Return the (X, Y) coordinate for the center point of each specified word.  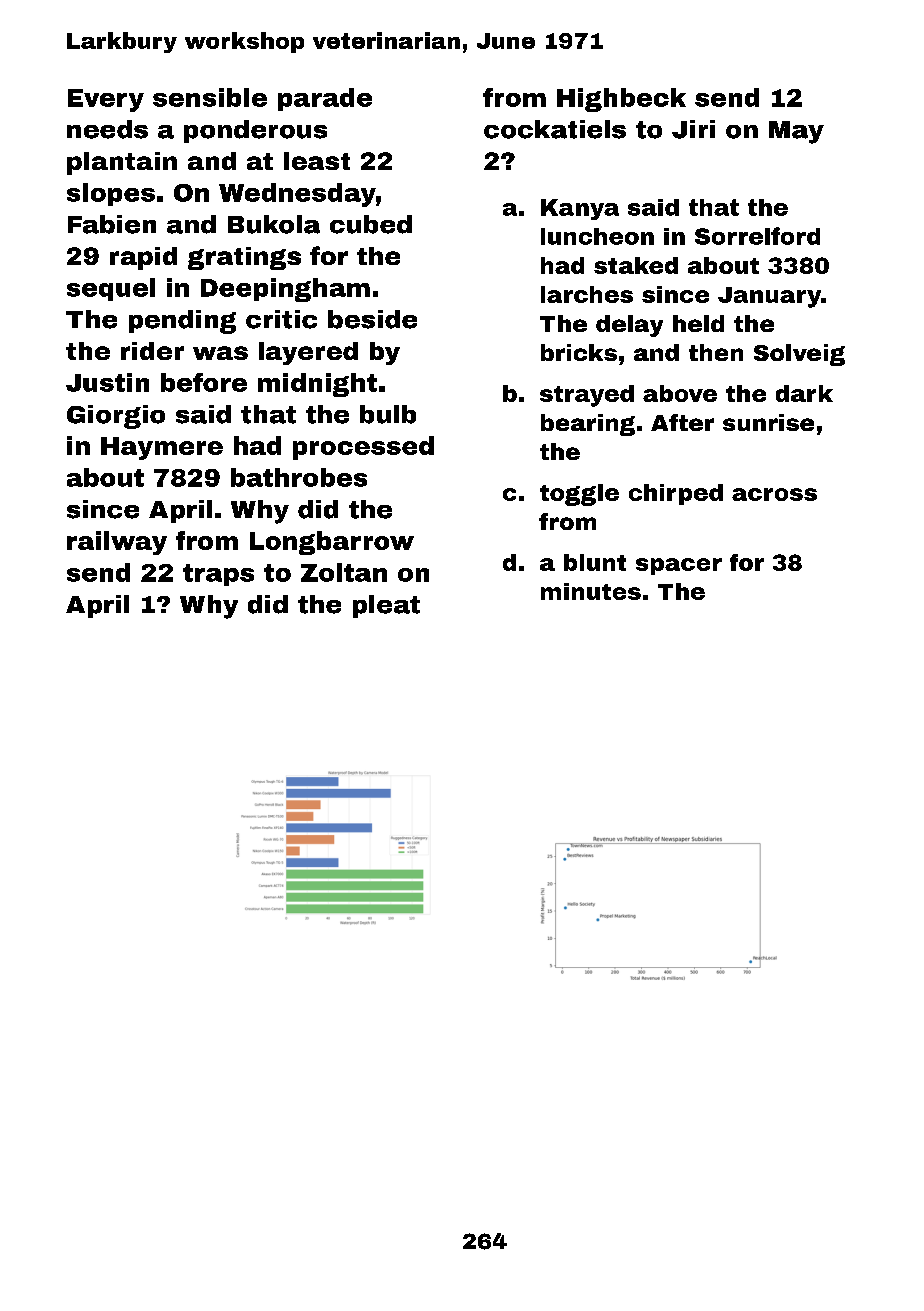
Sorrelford (757, 236)
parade (325, 99)
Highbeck (621, 100)
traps (218, 575)
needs (107, 129)
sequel (111, 289)
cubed (371, 224)
